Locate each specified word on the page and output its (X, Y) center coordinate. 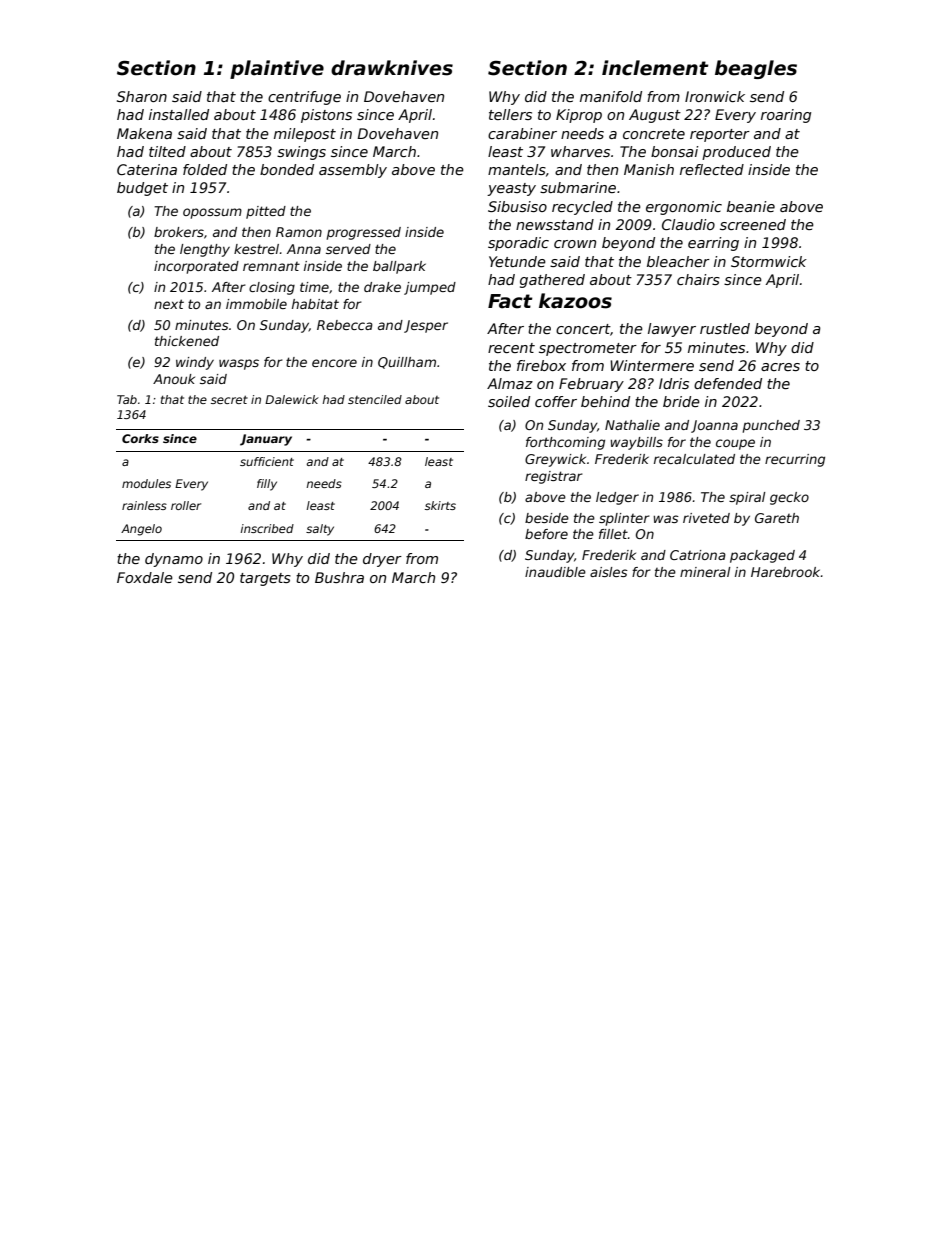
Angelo (141, 530)
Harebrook (785, 572)
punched (771, 426)
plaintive (277, 69)
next (169, 304)
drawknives (392, 68)
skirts (440, 505)
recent (511, 348)
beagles (756, 69)
